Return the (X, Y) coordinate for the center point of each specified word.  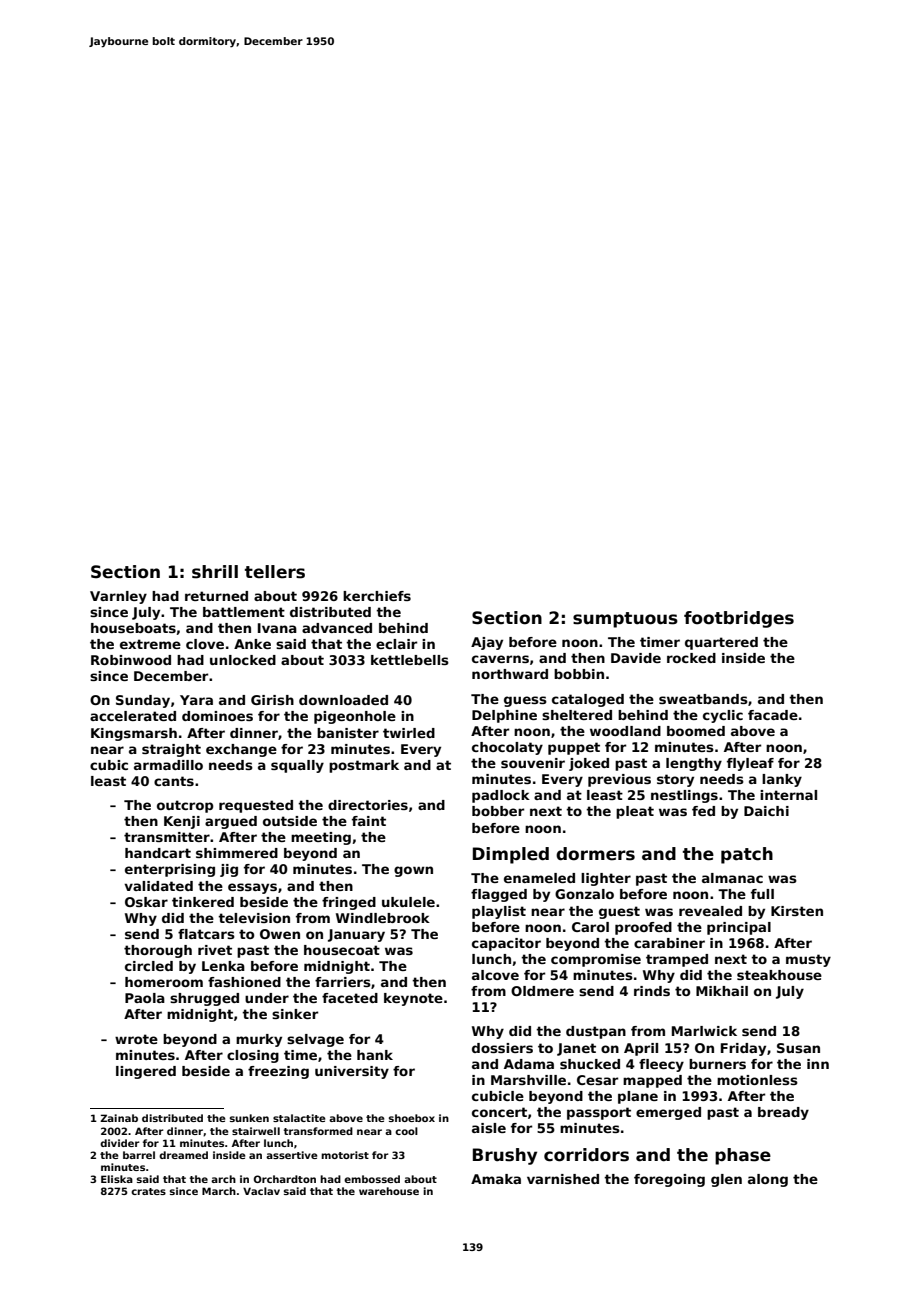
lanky (782, 780)
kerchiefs (377, 596)
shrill (215, 572)
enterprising (170, 870)
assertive (291, 1155)
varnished (563, 1179)
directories (368, 805)
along (768, 1180)
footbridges (739, 619)
